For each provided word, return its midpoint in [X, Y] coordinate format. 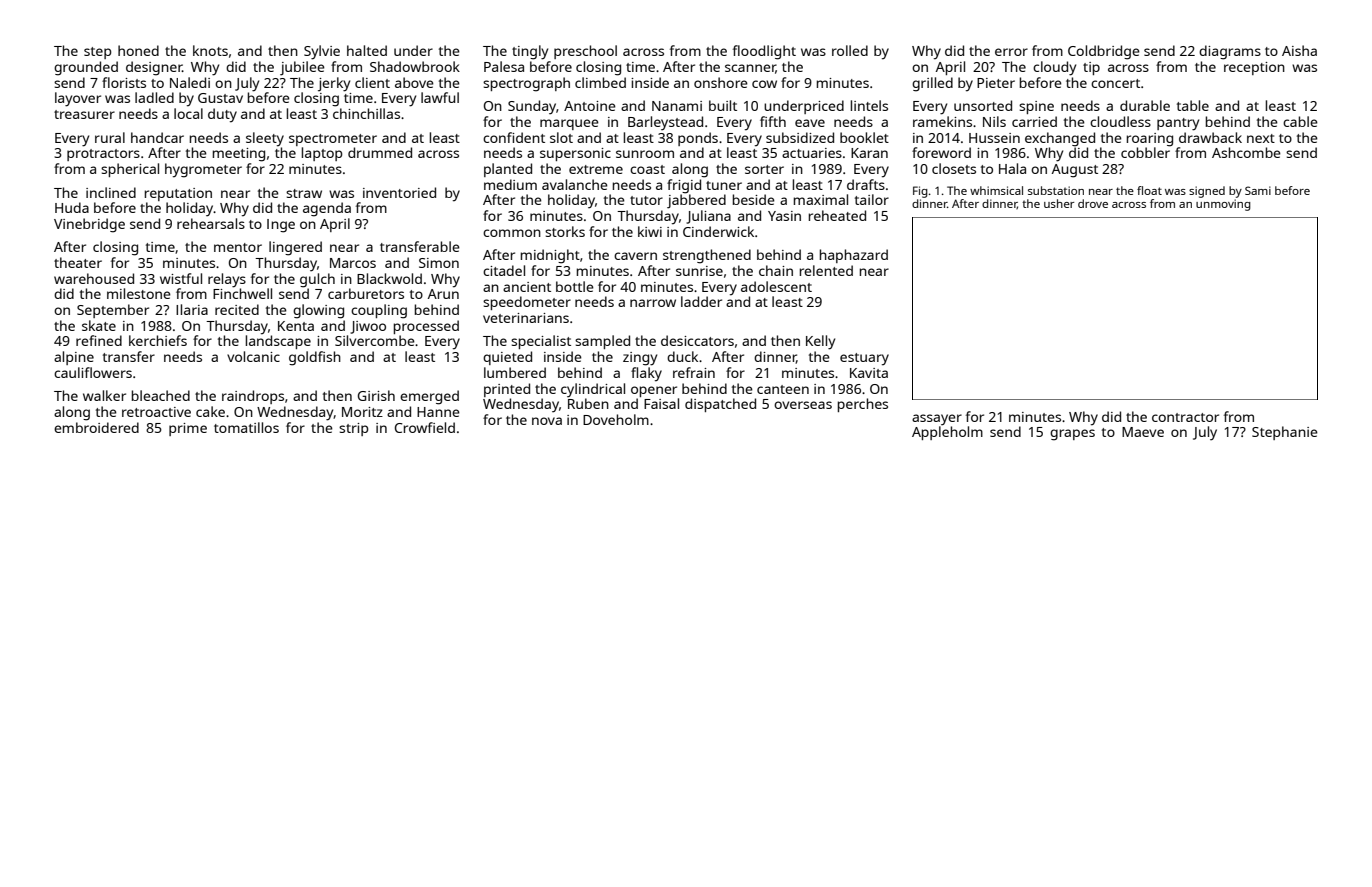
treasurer [84, 114]
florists [124, 82]
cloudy [1054, 68]
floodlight [764, 52]
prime [188, 429]
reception [1254, 68]
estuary [864, 359]
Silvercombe [375, 340]
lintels [869, 105]
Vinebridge [89, 225]
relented [826, 270]
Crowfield [425, 427]
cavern [635, 256]
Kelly [820, 342]
